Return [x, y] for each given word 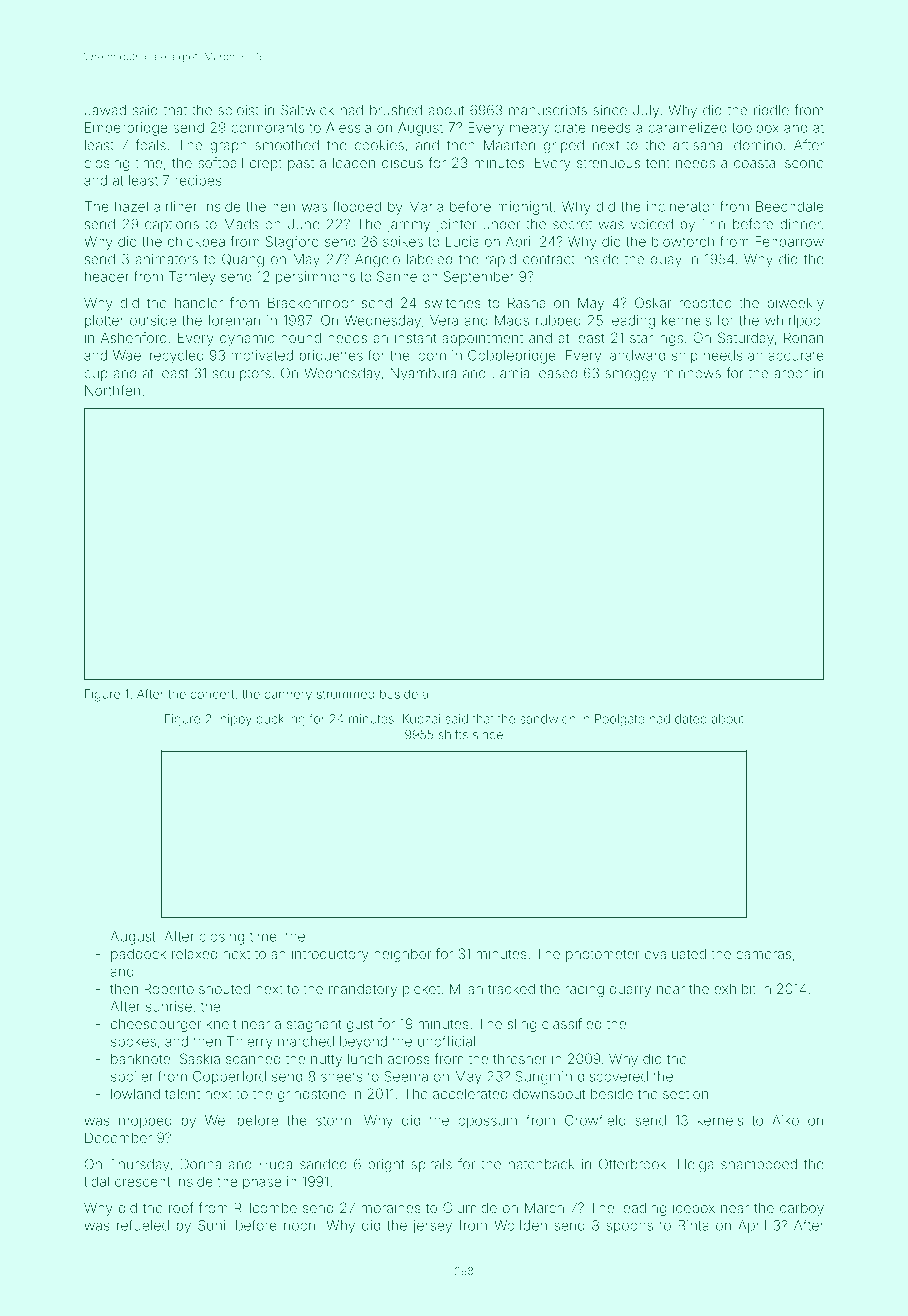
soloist [238, 110]
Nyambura [423, 374]
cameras [763, 955]
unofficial [446, 1041]
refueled [143, 1225]
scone [804, 164]
